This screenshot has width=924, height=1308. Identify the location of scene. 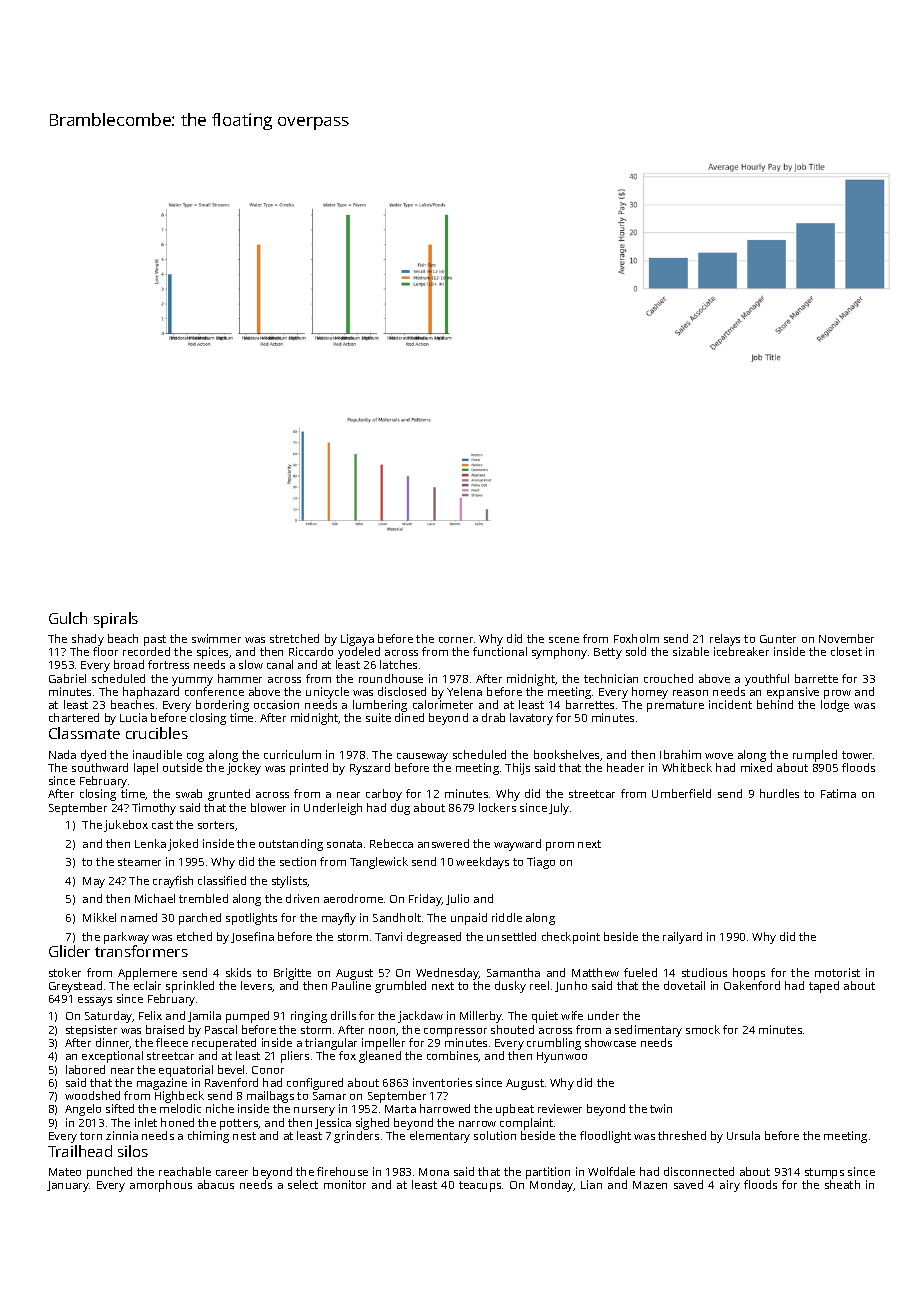
(564, 640).
